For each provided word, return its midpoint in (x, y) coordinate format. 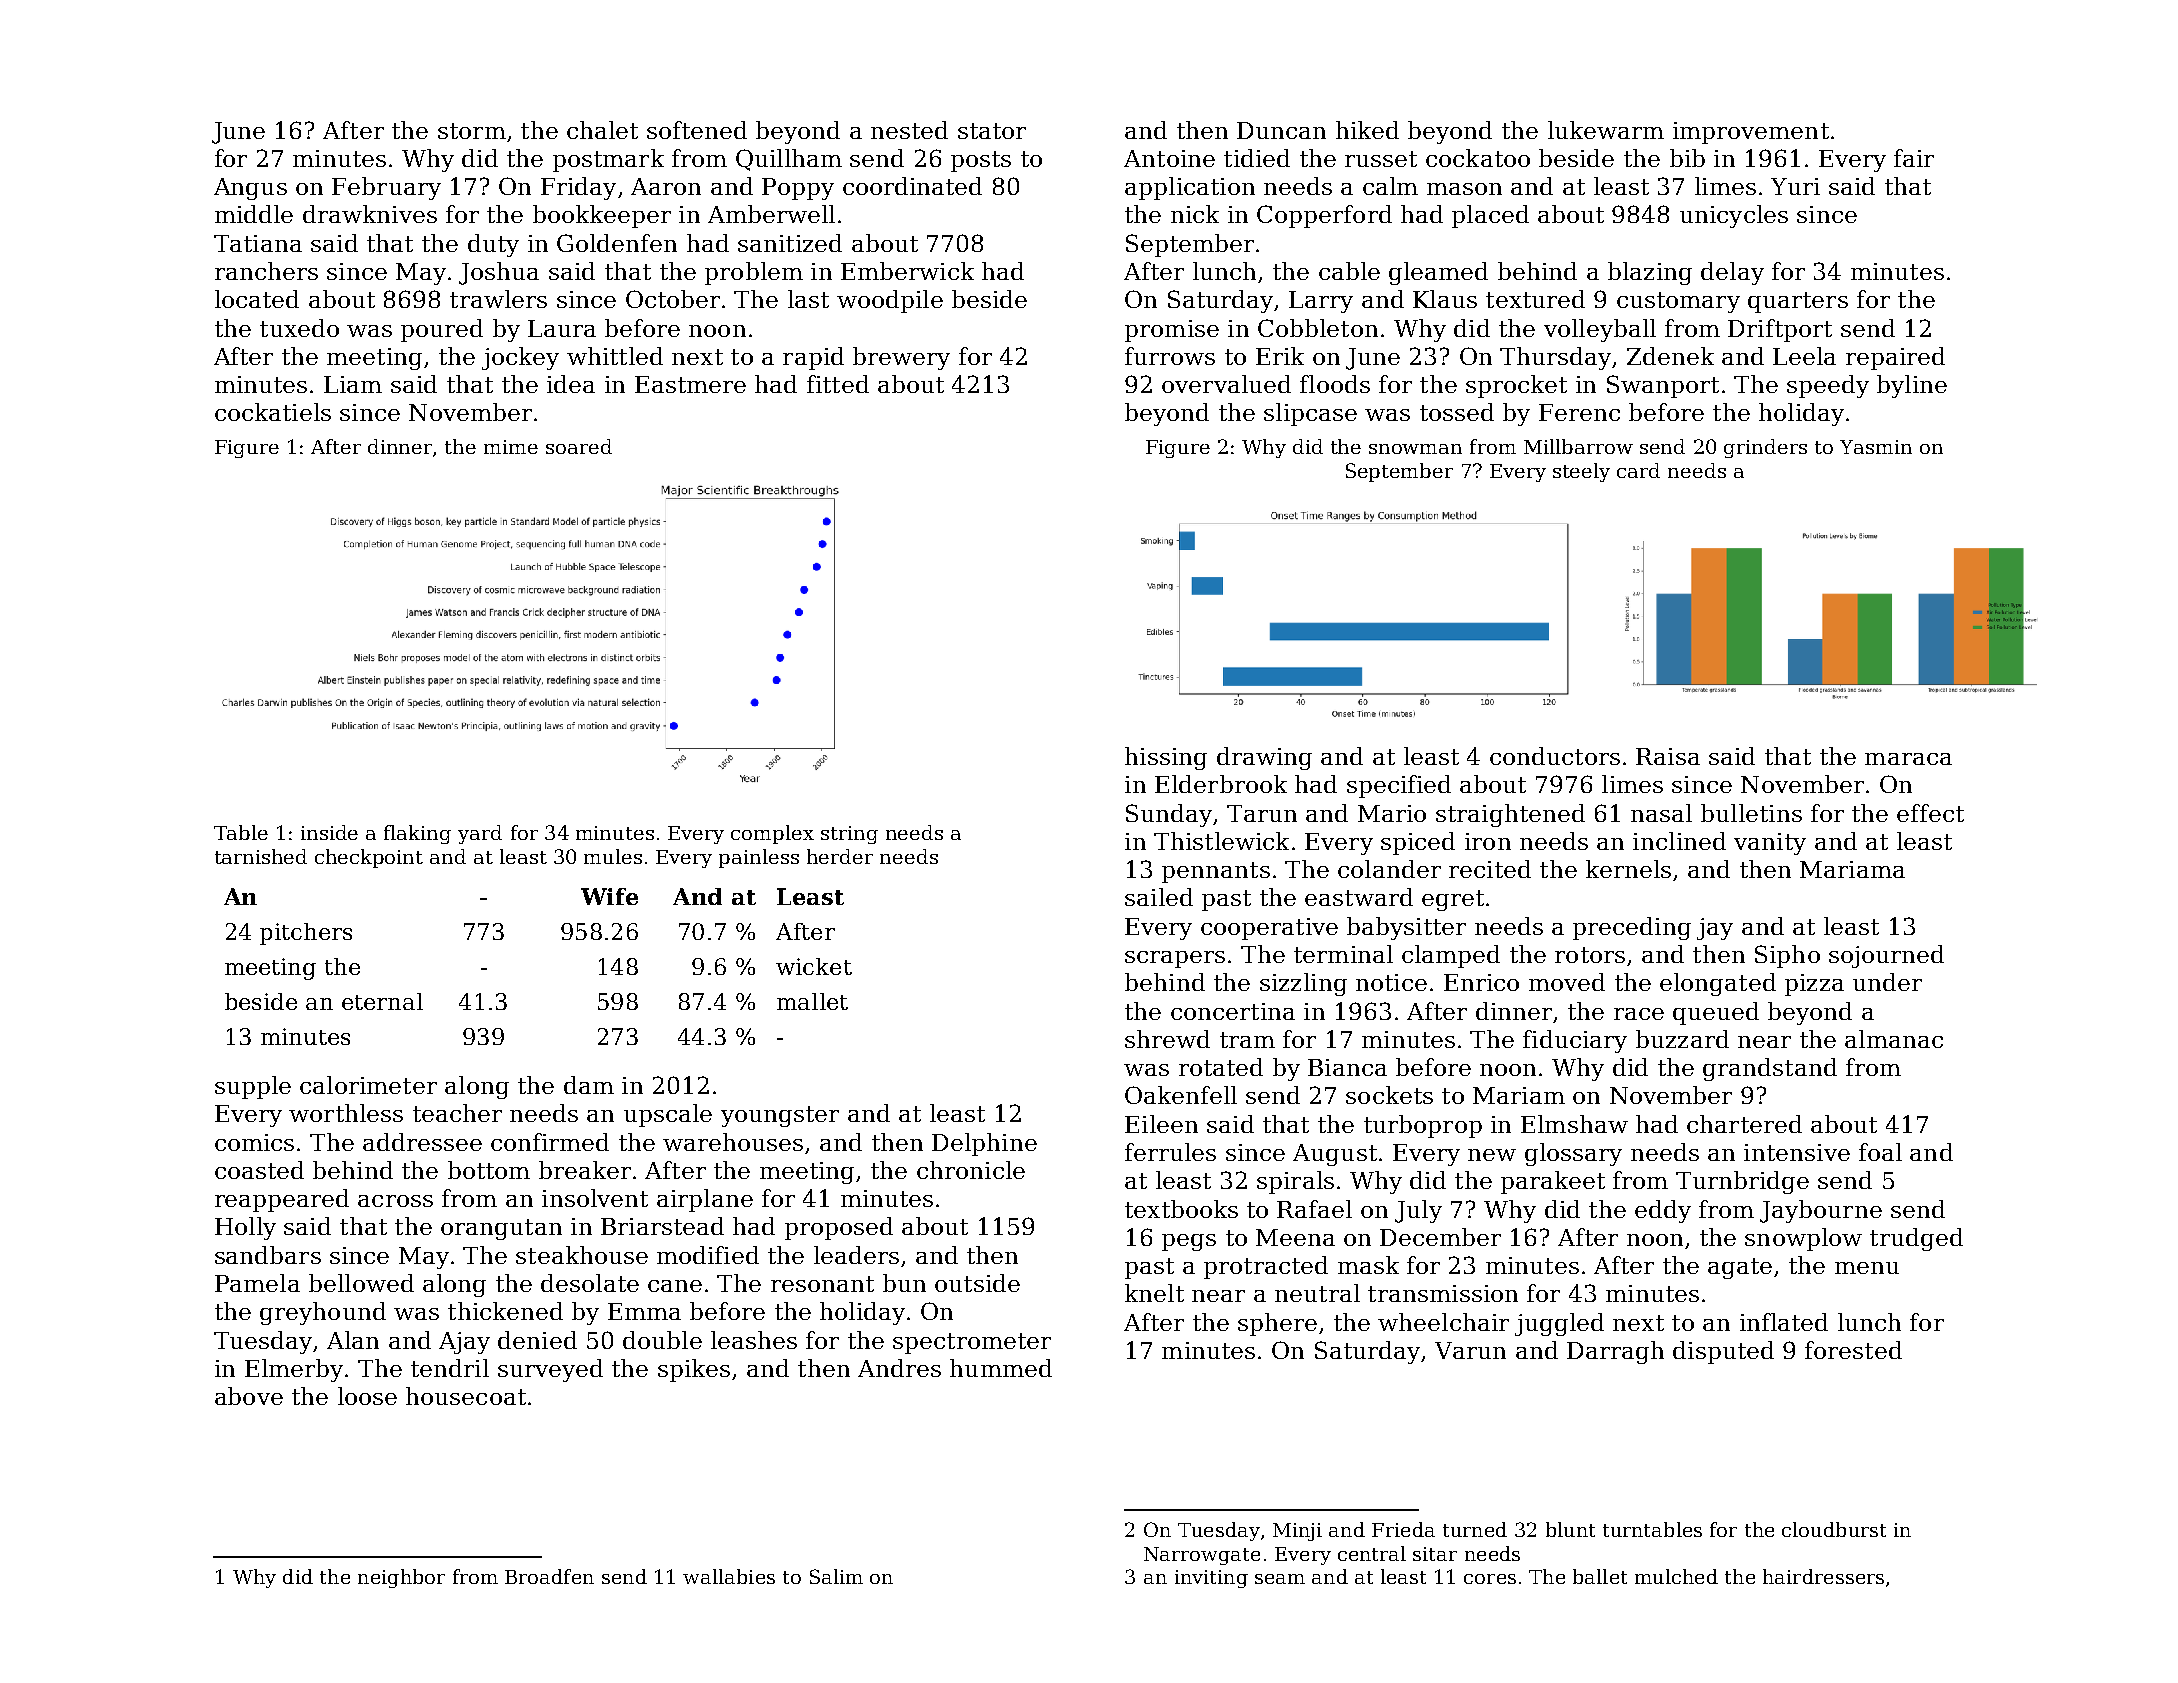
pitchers (306, 934)
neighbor (401, 1578)
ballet (1600, 1576)
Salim (836, 1576)
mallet (812, 1001)
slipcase (1310, 414)
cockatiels (273, 412)
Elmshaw (1574, 1124)
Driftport (1780, 330)
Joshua (499, 273)
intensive (1797, 1152)
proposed (839, 1228)
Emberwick (907, 271)
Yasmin (1876, 447)
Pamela (257, 1283)
